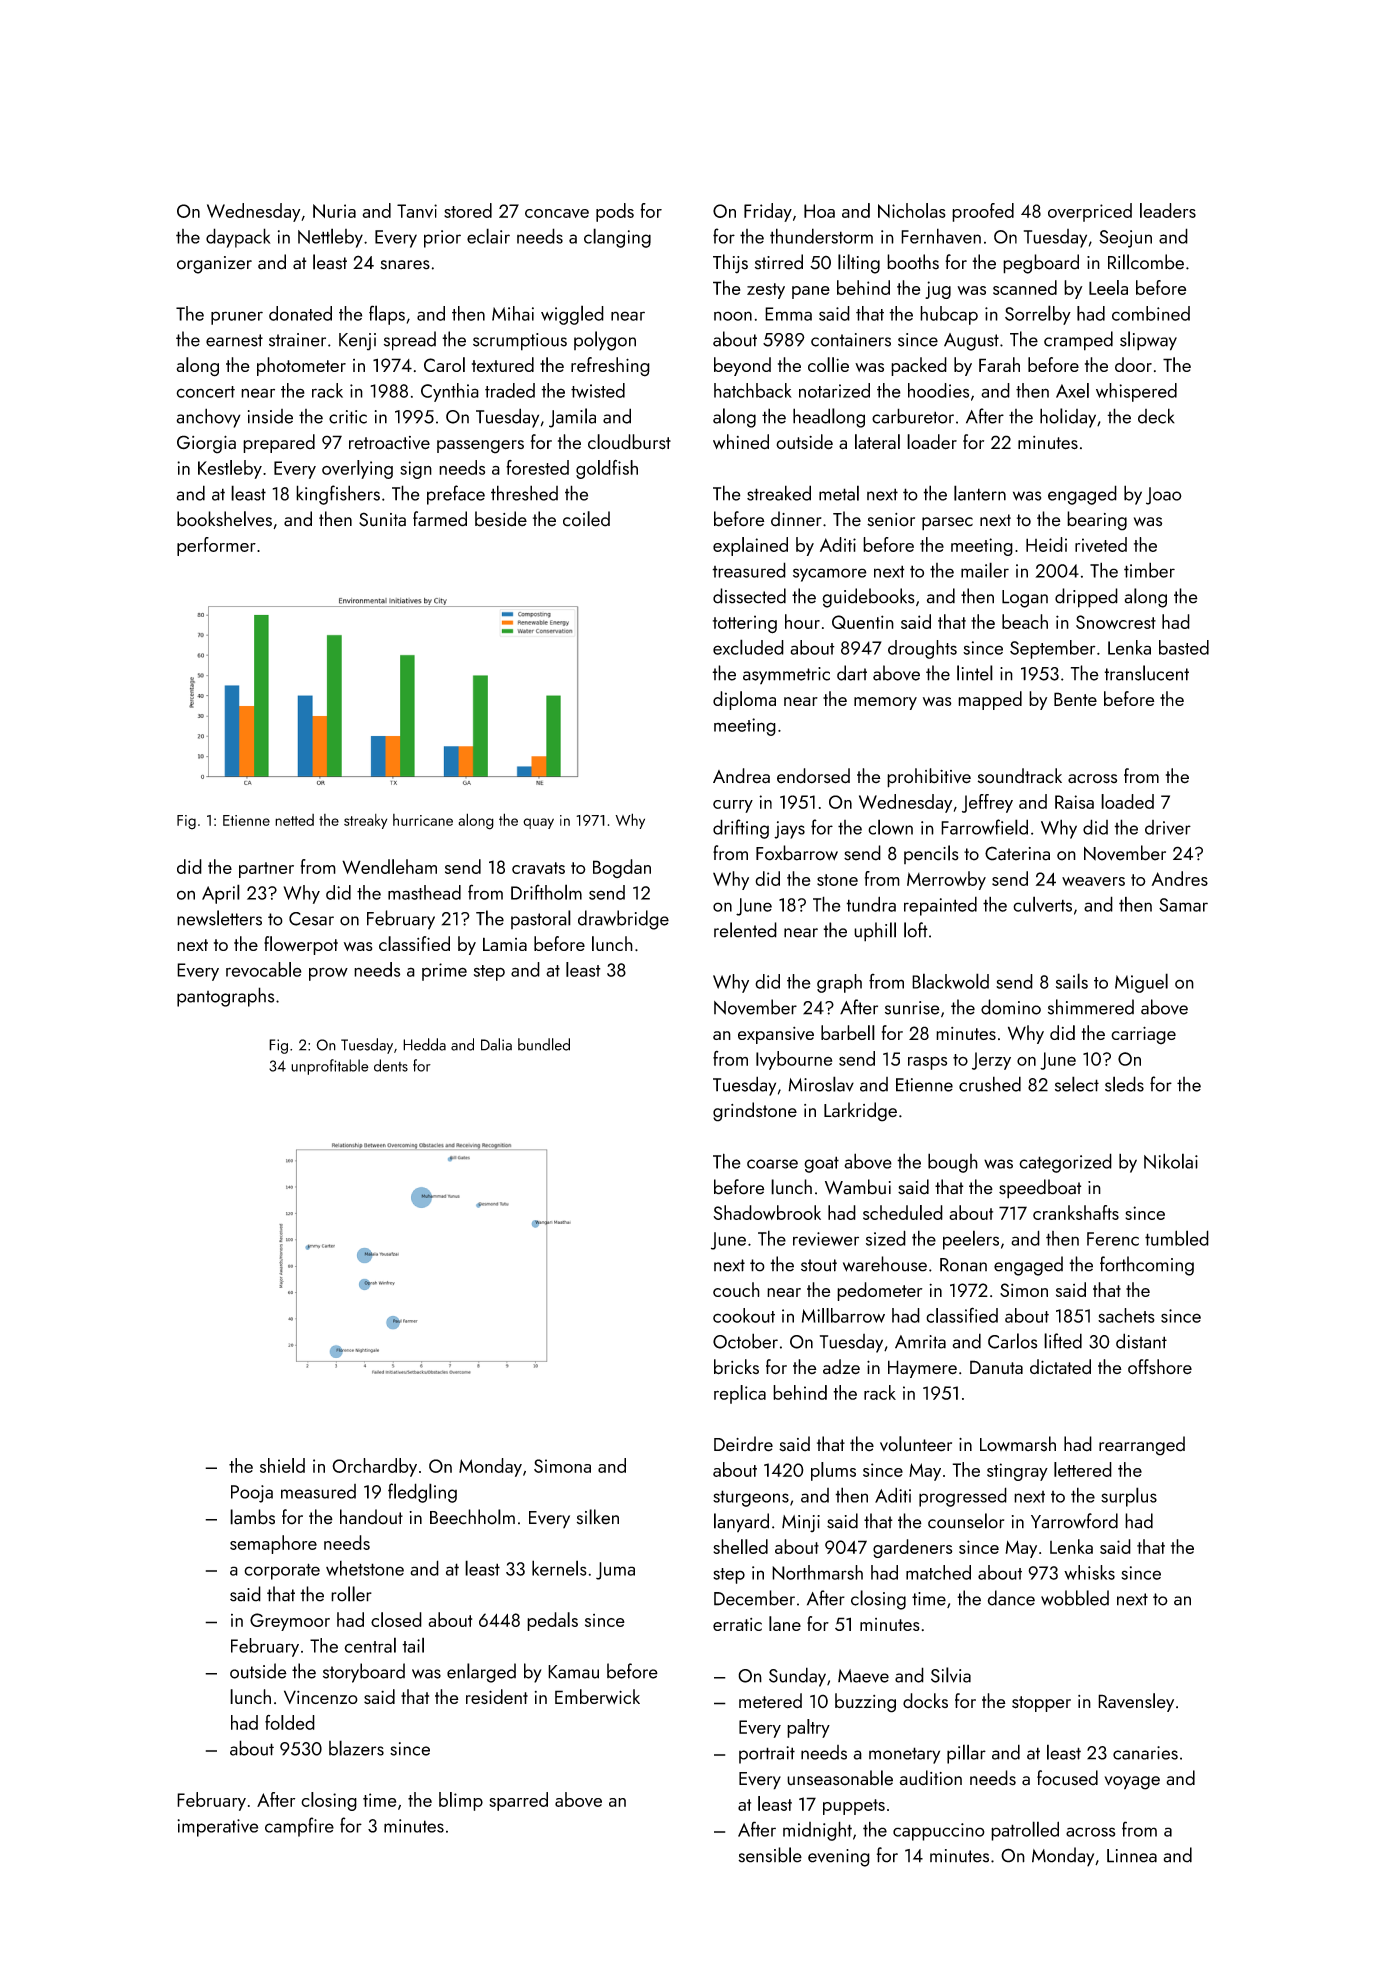  What do you see at coordinates (544, 1044) in the screenshot?
I see `bundled` at bounding box center [544, 1044].
